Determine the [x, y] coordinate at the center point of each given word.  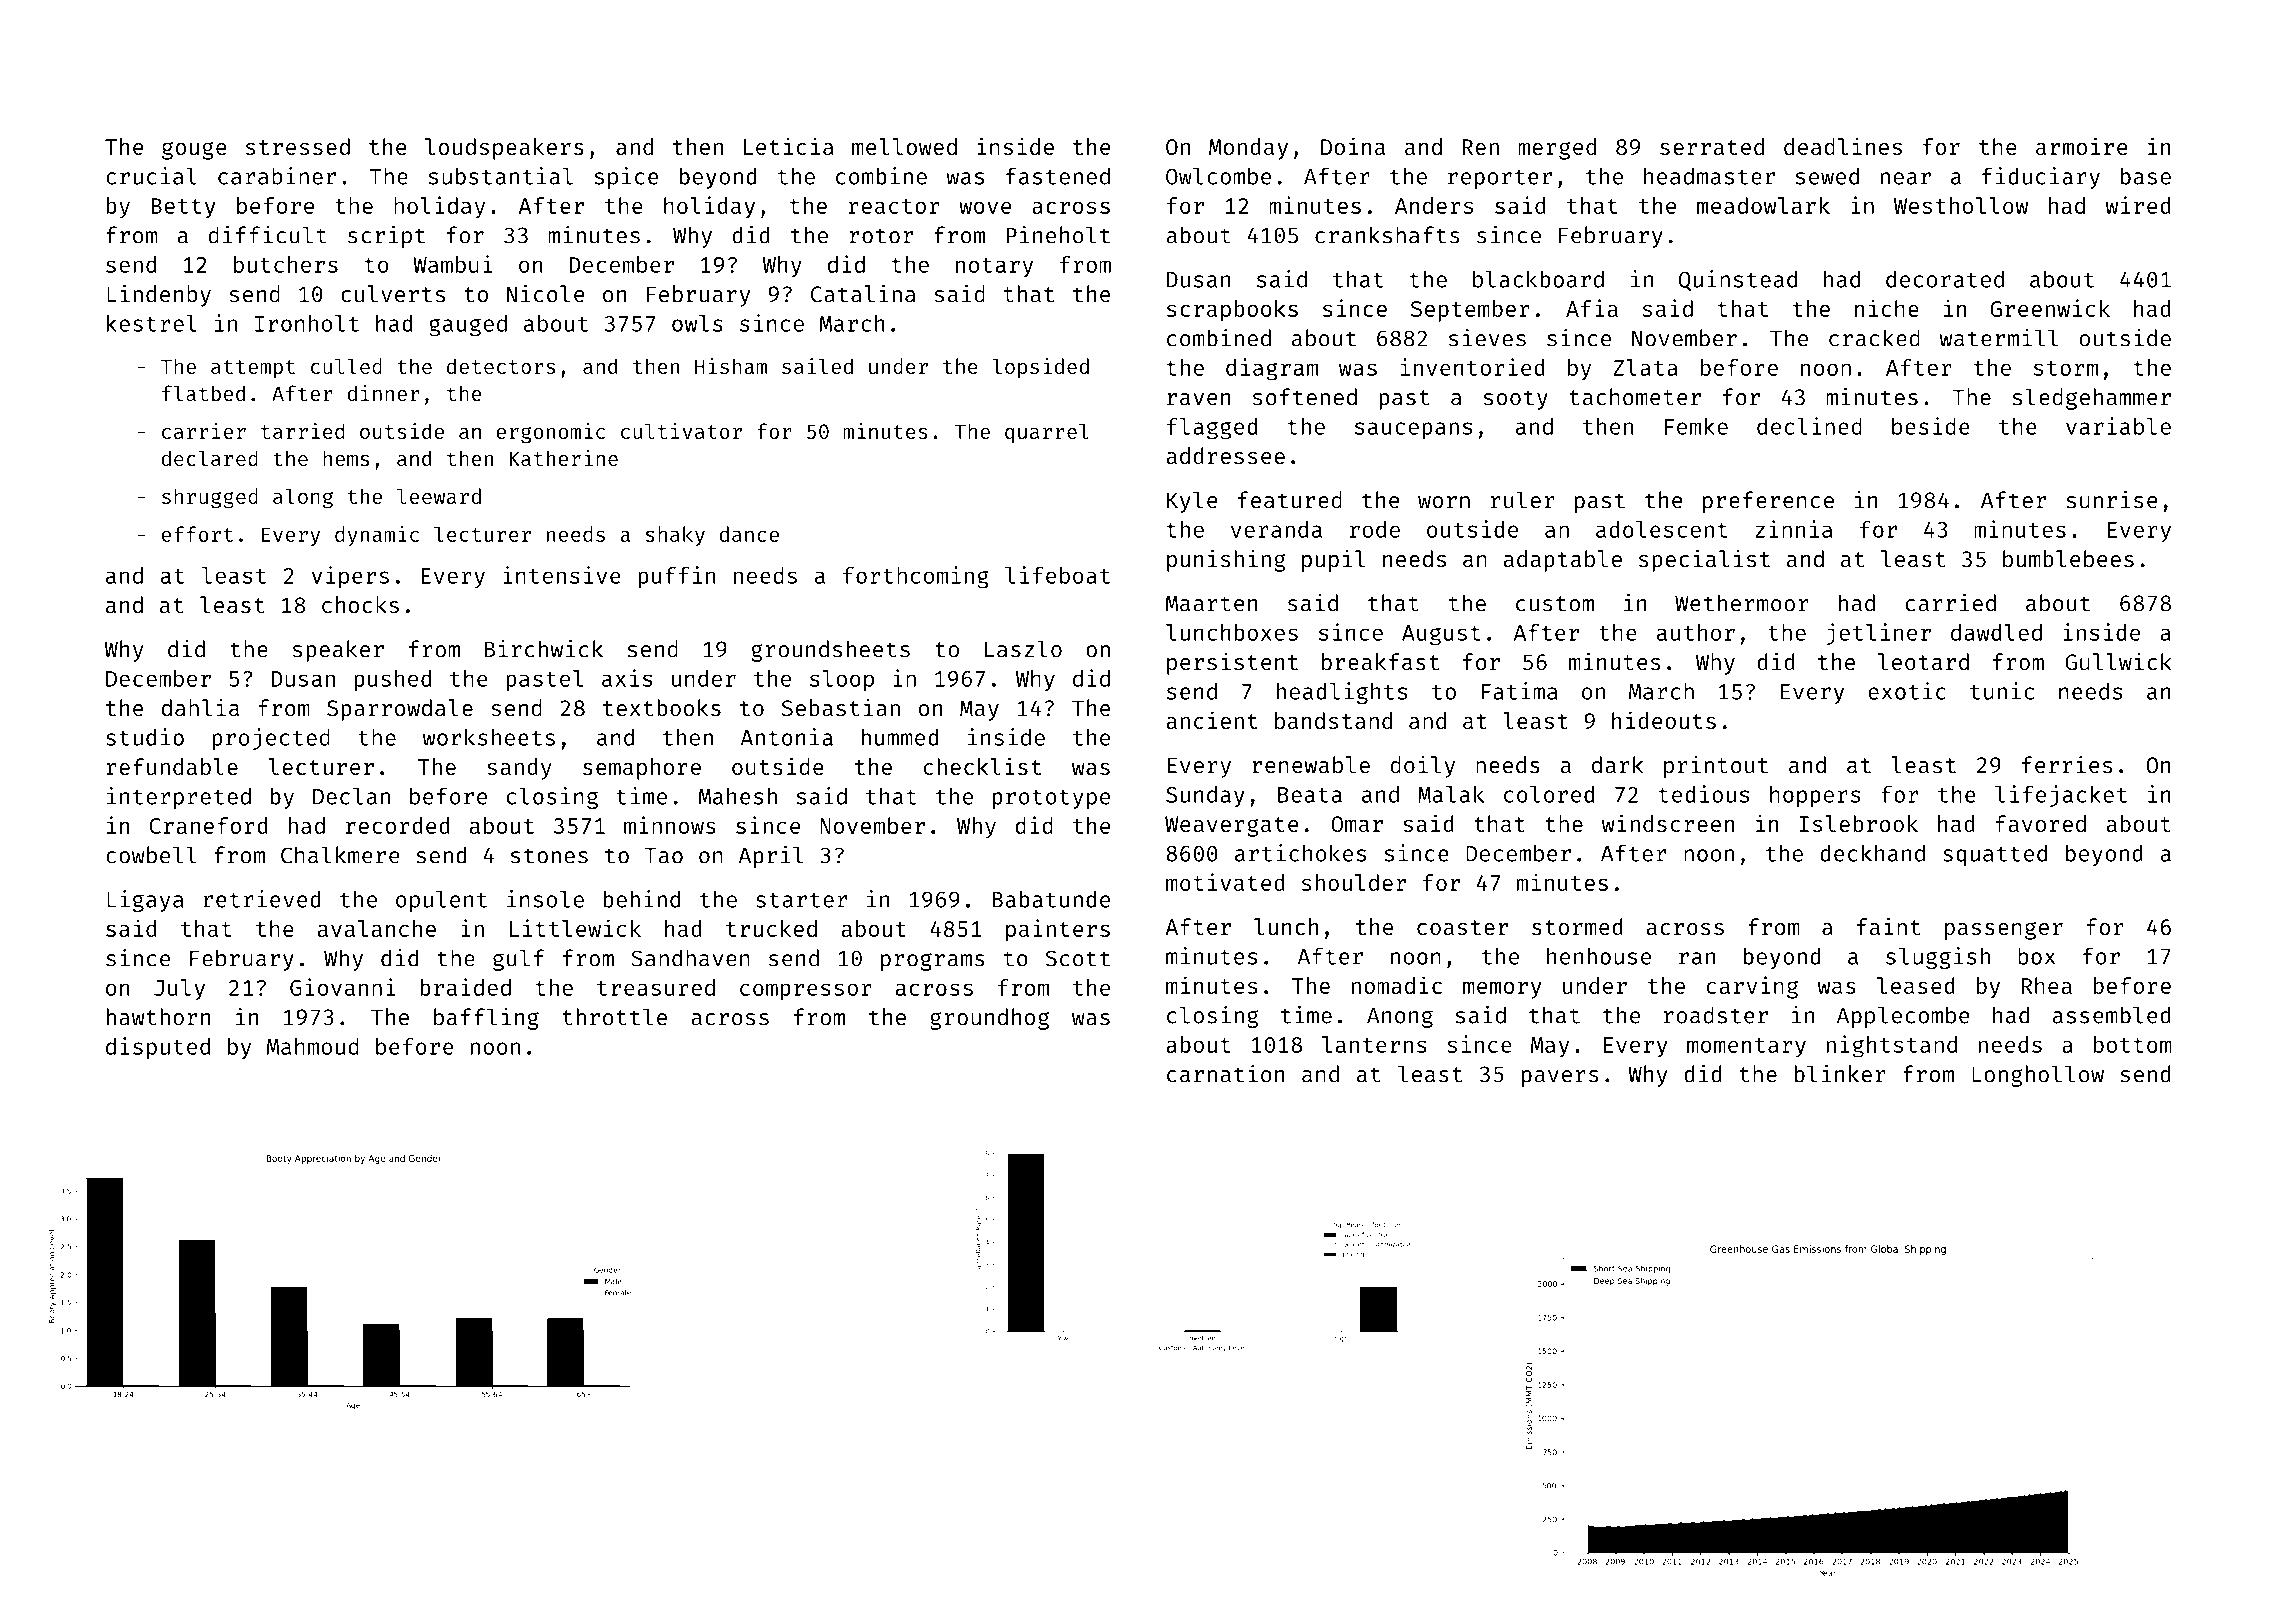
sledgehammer [2091, 399]
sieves [1487, 338]
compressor [806, 992]
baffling [486, 1019]
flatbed [203, 393]
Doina [1353, 146]
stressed [298, 146]
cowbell [151, 855]
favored [2040, 823]
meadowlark [1763, 205]
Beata [1310, 795]
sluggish [1938, 958]
